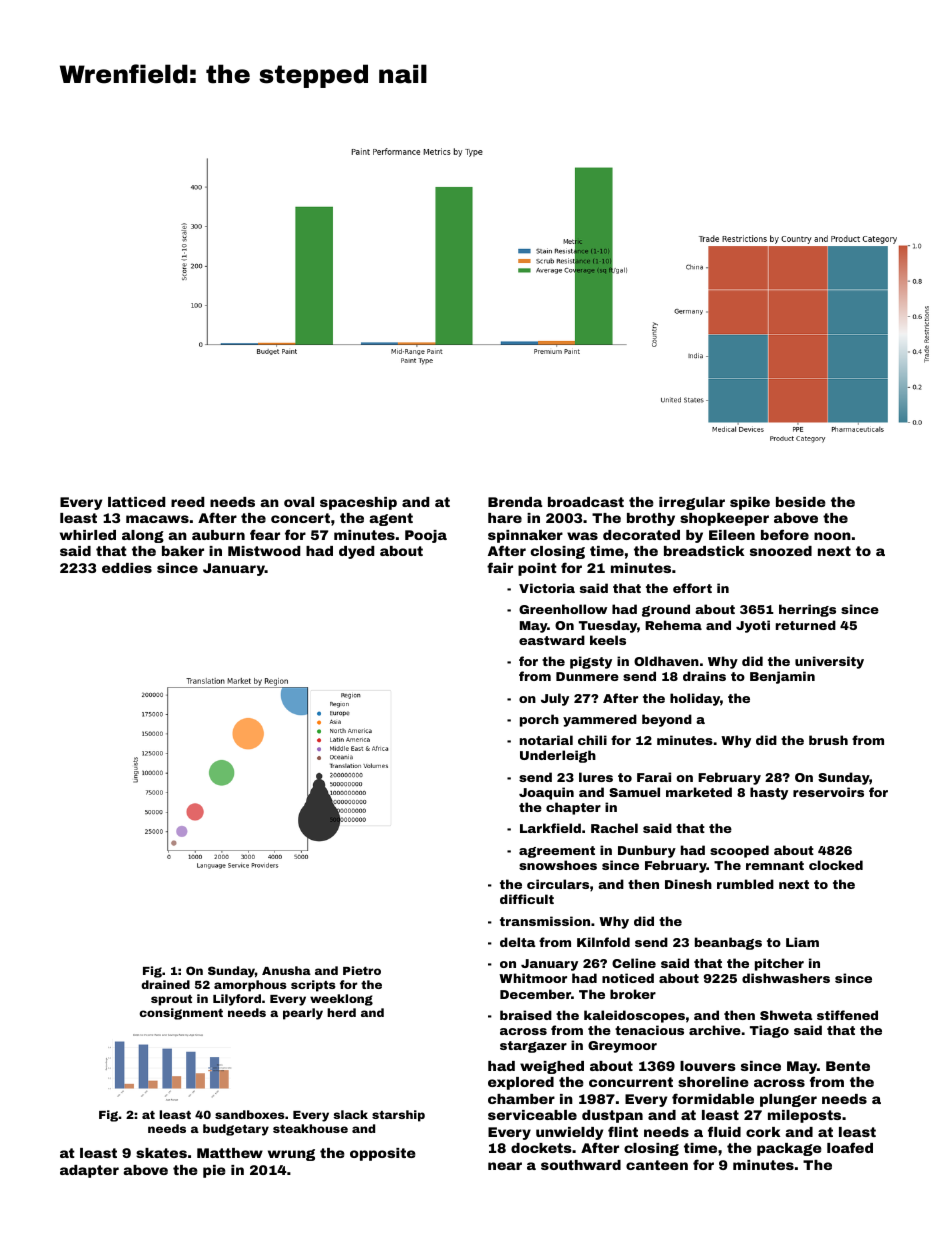 Image resolution: width=952 pixels, height=1233 pixels. What do you see at coordinates (127, 568) in the screenshot?
I see `eddies` at bounding box center [127, 568].
